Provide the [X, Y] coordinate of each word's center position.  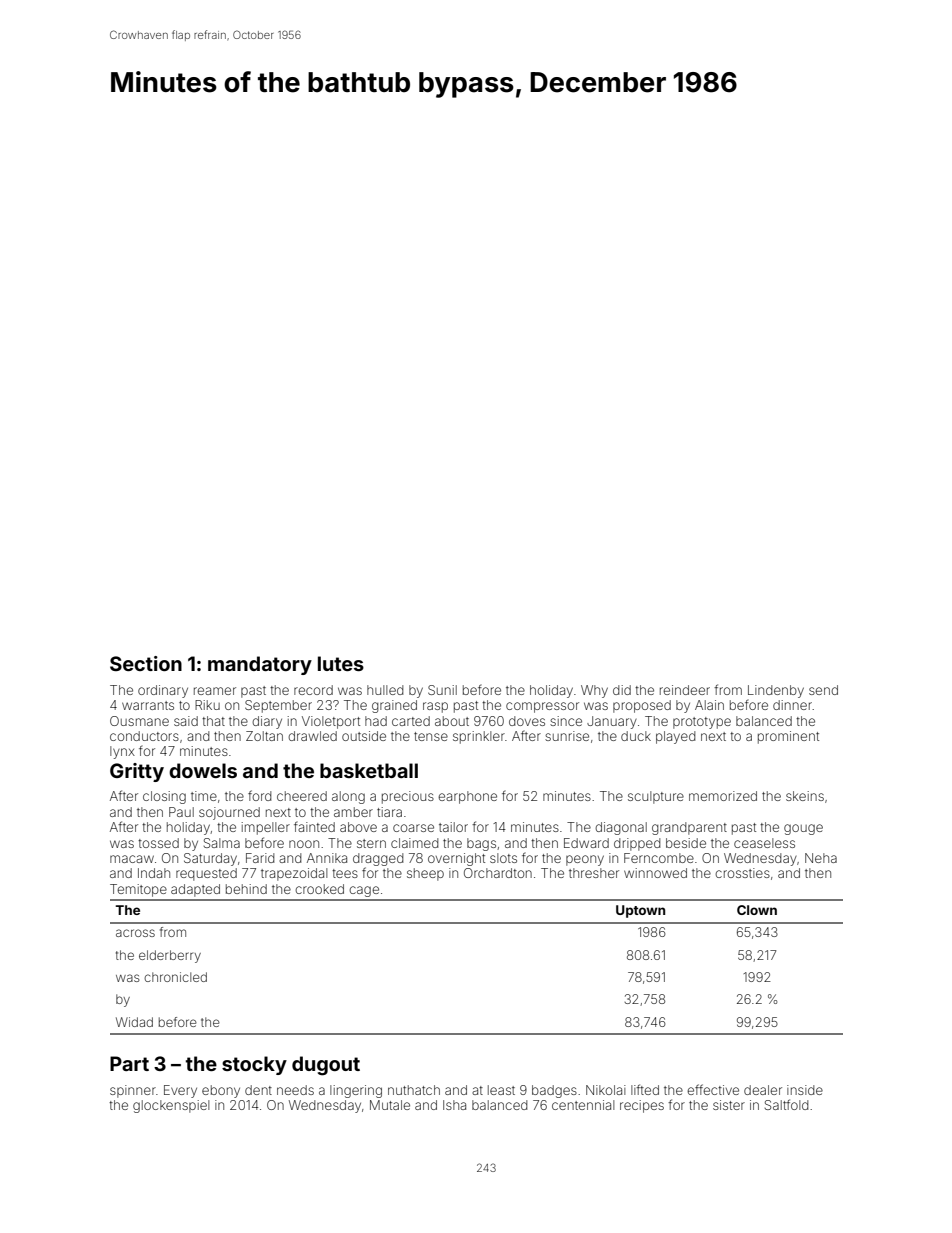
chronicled [175, 977]
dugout [326, 1066]
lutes [341, 663]
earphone [467, 797]
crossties [742, 873]
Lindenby [776, 691]
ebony [221, 1091]
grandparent [689, 828]
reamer [215, 691]
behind [246, 889]
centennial [583, 1105]
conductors [144, 736]
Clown [757, 910]
